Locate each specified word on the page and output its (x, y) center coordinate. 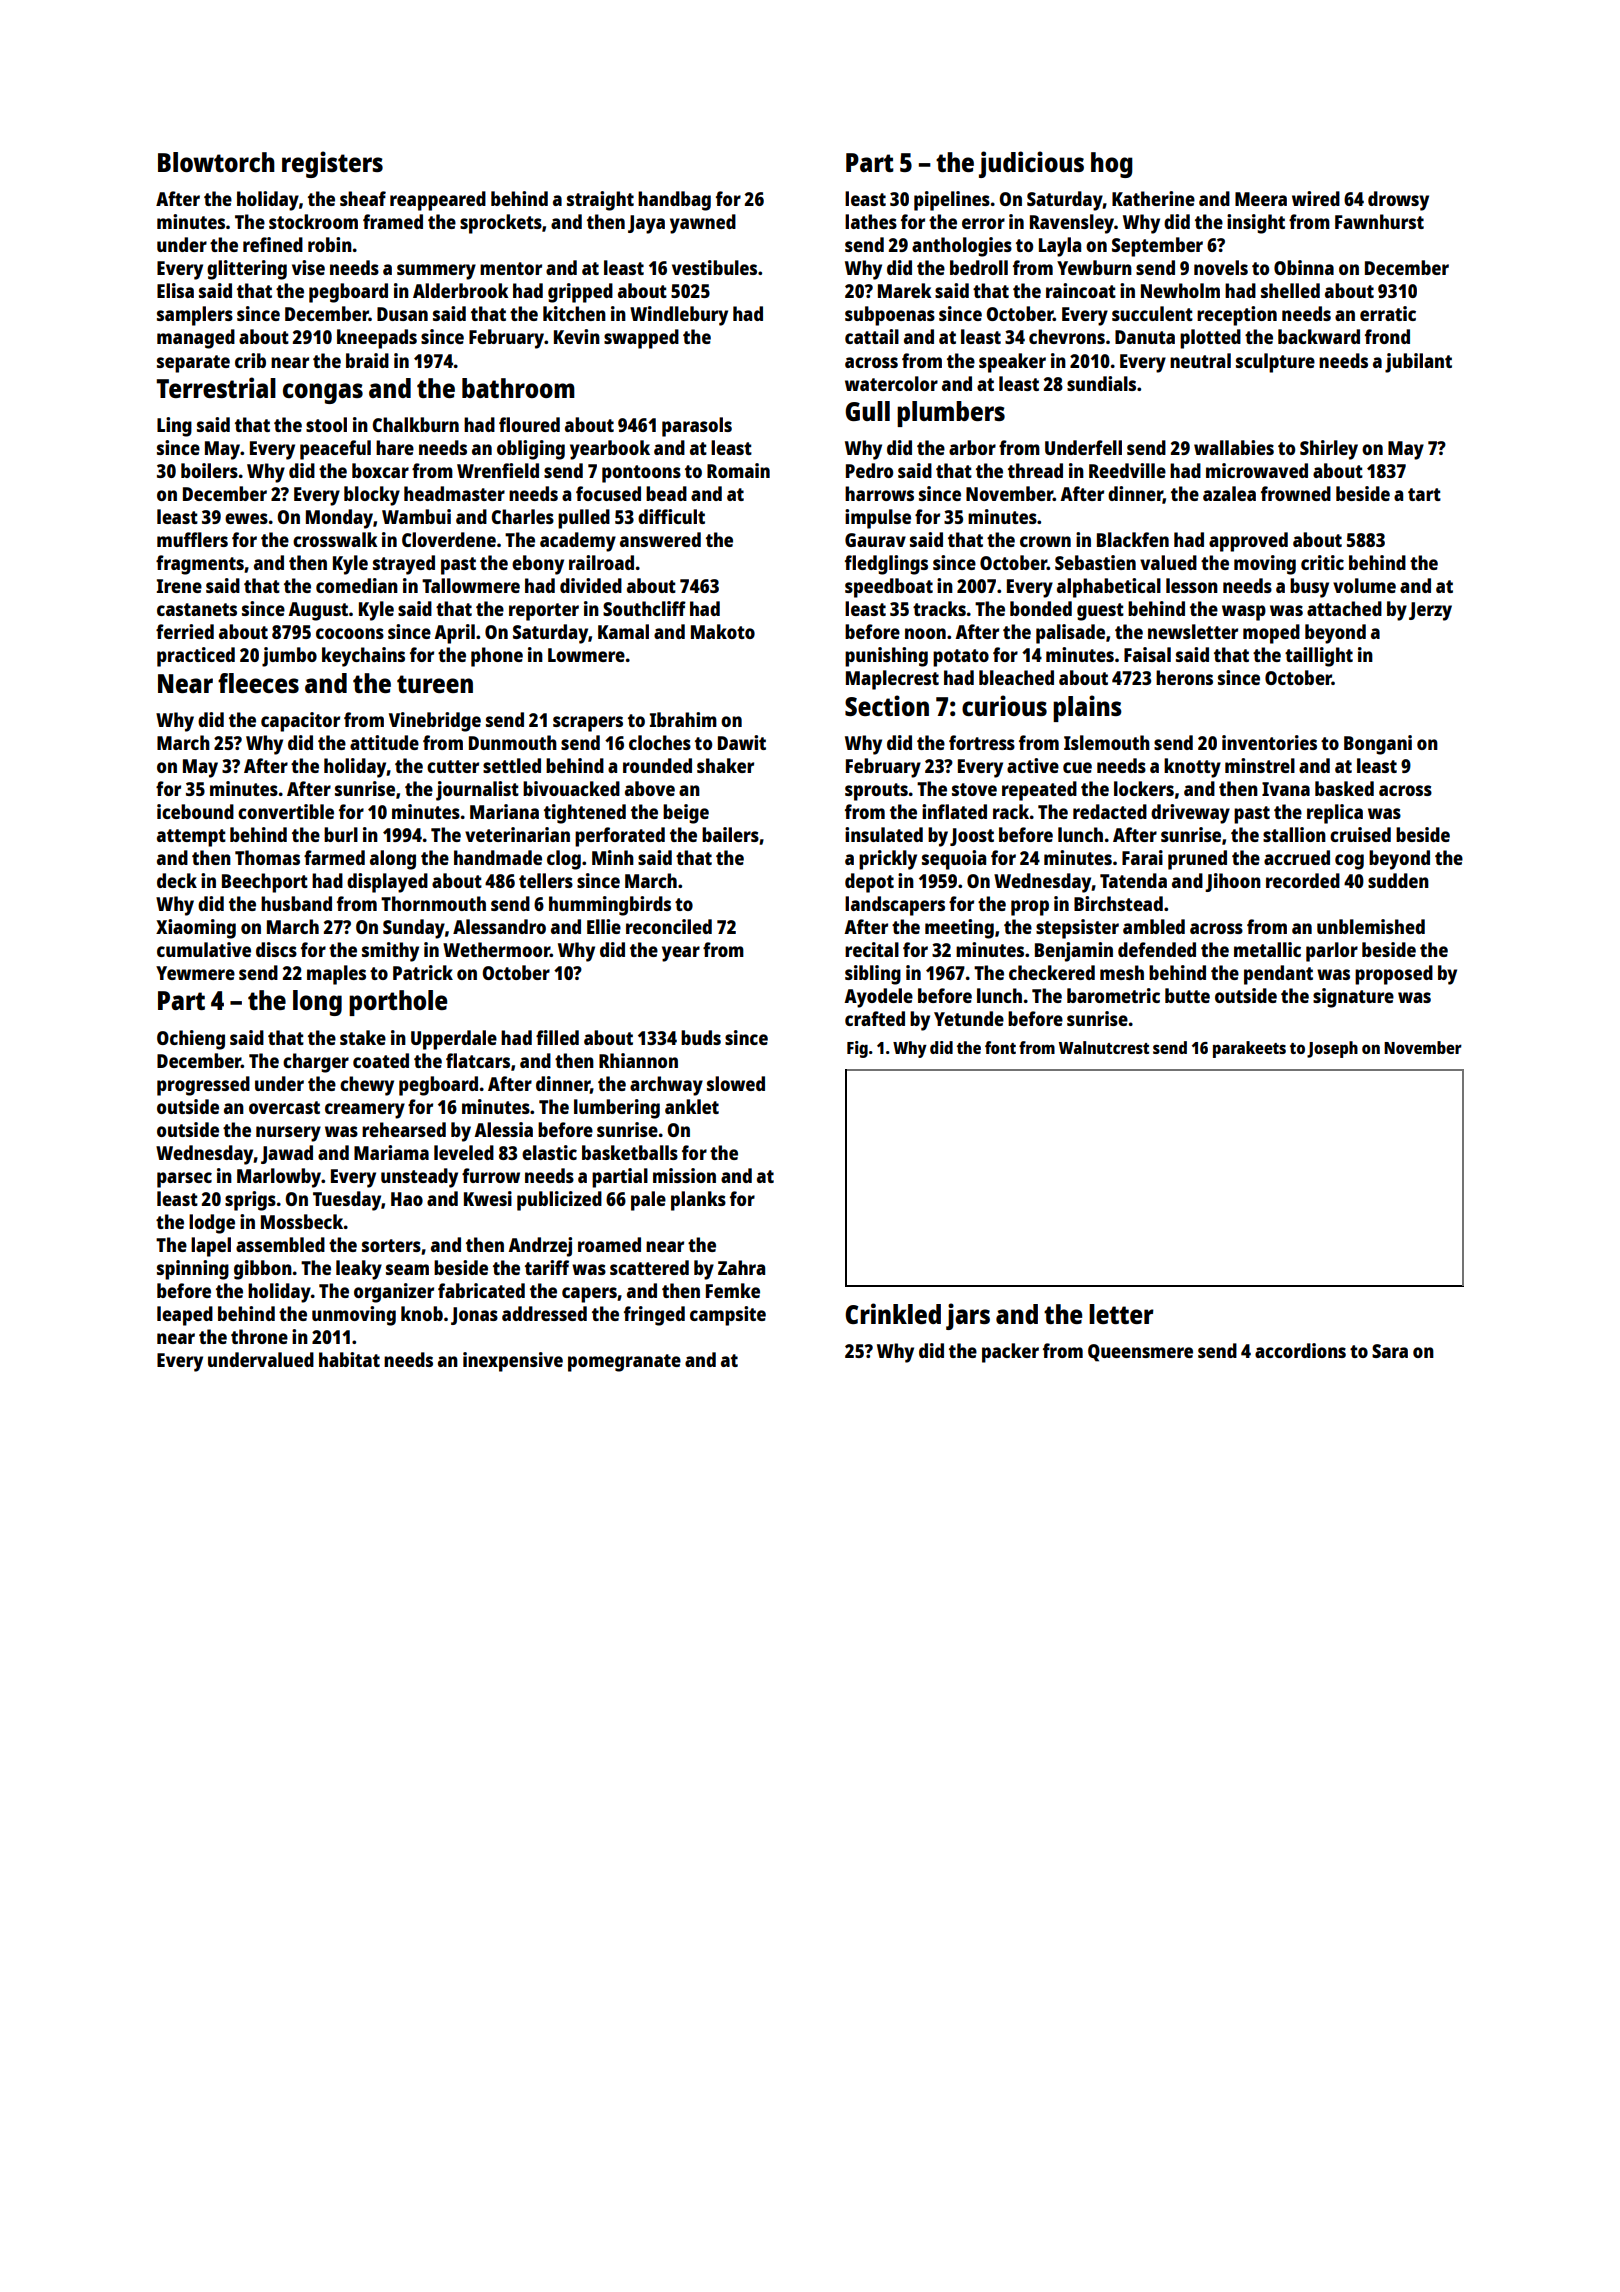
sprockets (501, 224)
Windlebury (679, 316)
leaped (185, 1316)
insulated (884, 834)
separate (193, 364)
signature (1353, 998)
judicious (1031, 164)
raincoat (1081, 290)
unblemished (1371, 926)
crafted (875, 1018)
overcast (284, 1107)
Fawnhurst (1379, 221)
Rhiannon (638, 1060)
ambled (1154, 926)
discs (276, 949)
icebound (195, 811)
